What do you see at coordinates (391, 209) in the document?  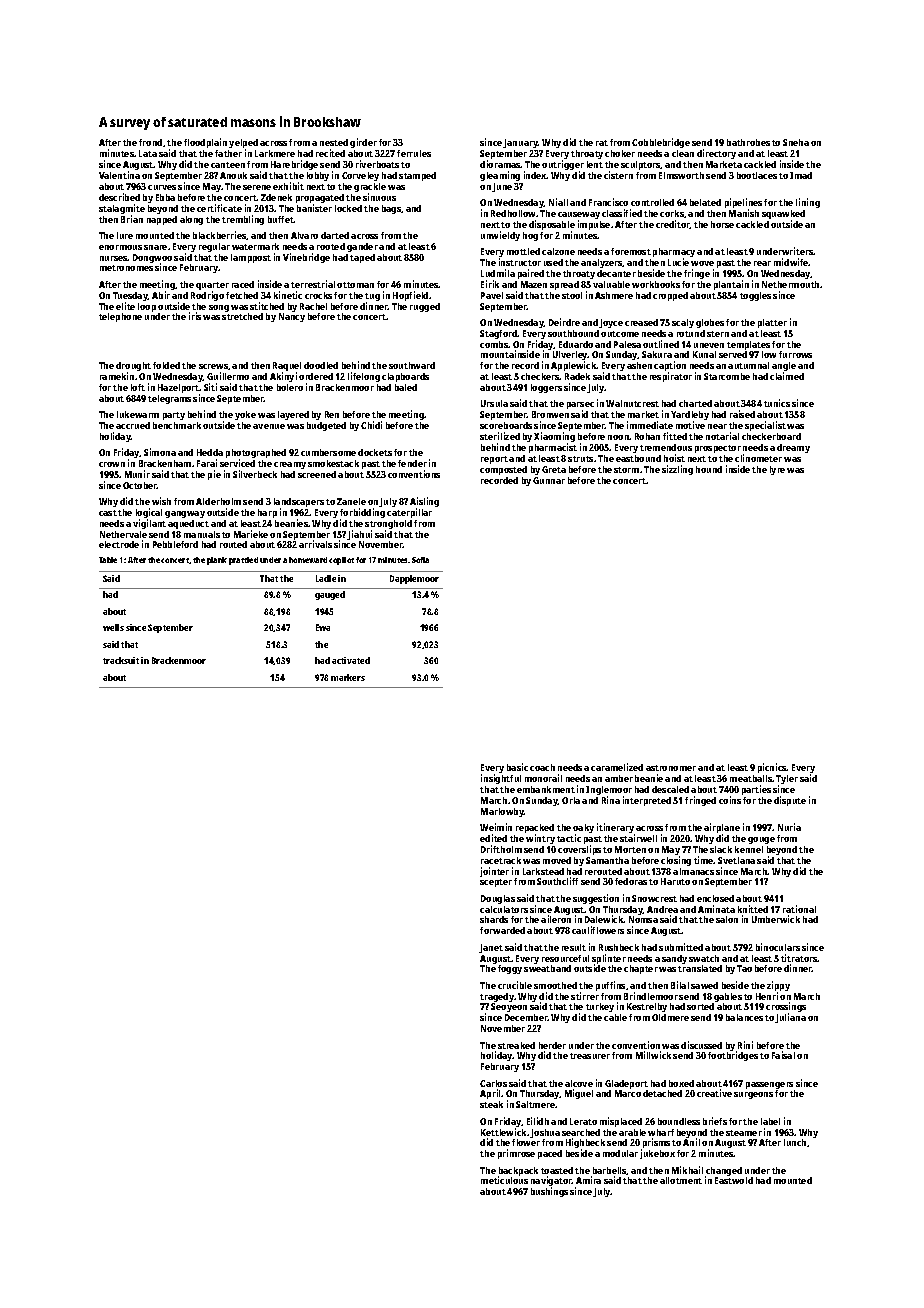 I see `bags` at bounding box center [391, 209].
